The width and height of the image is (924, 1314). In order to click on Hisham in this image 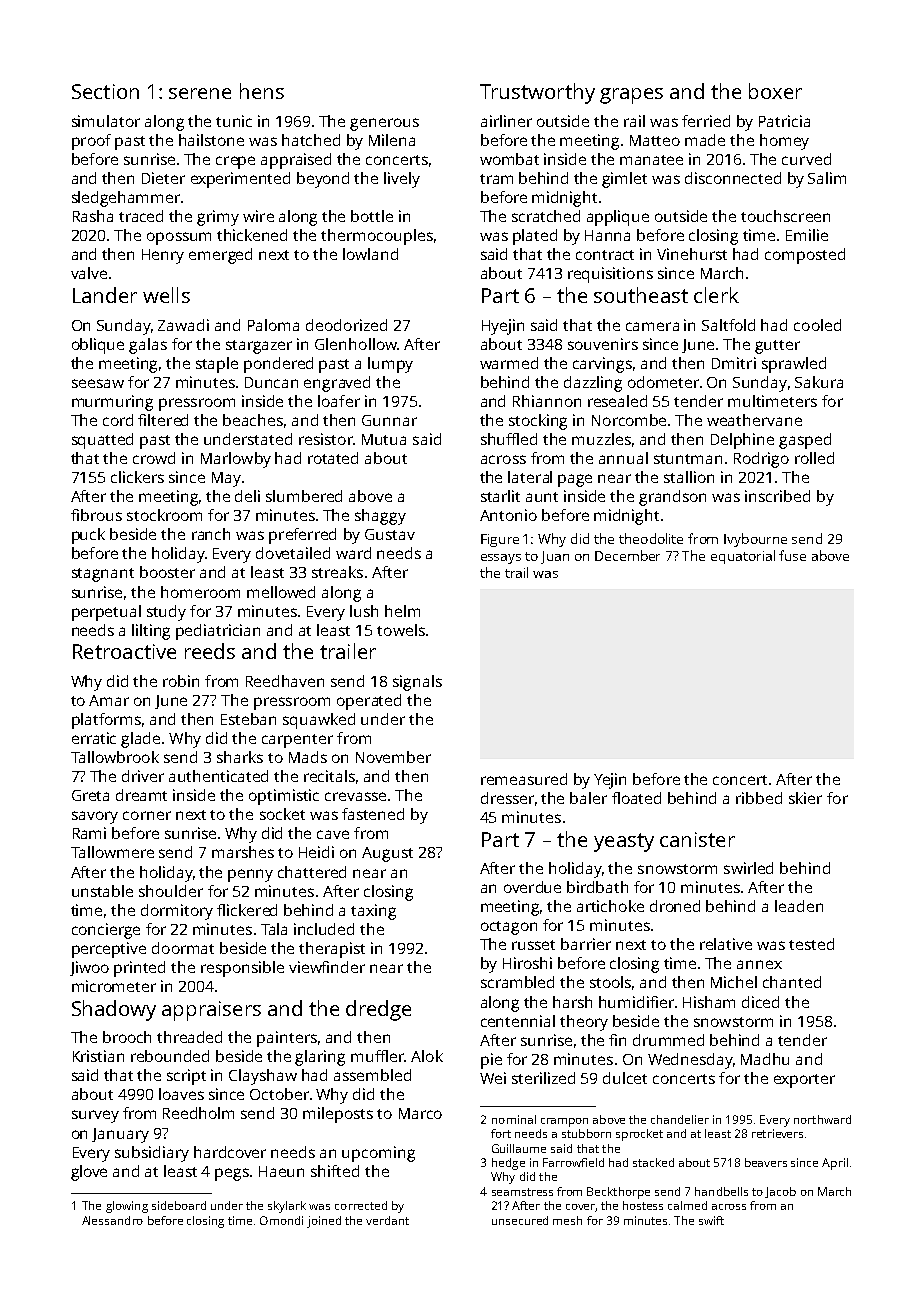, I will do `click(709, 1002)`.
